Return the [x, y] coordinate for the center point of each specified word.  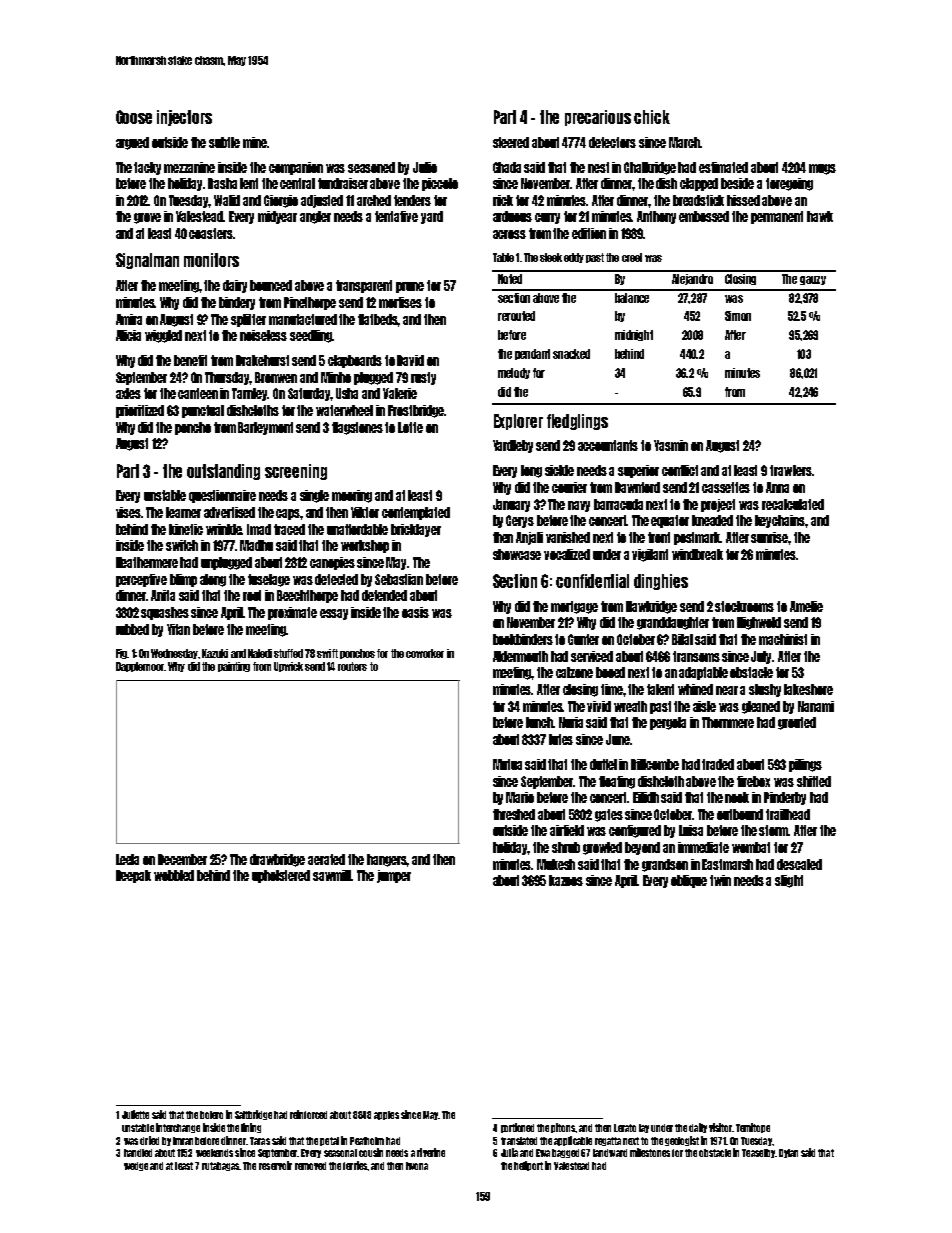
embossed [704, 216]
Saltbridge [253, 1115]
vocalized [567, 554]
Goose [134, 117]
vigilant [650, 555]
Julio [425, 167]
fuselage [269, 580]
